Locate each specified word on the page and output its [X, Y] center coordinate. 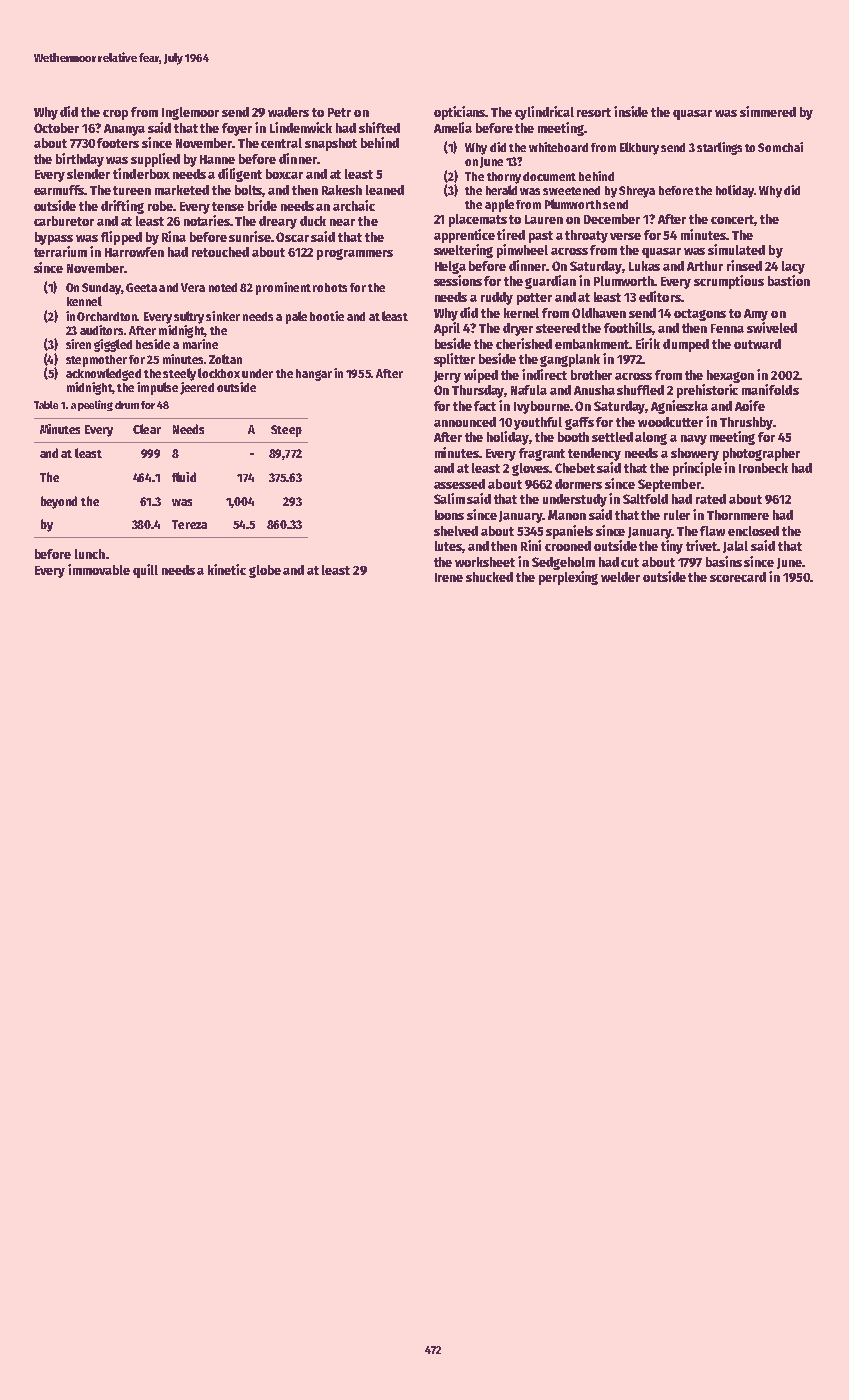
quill [145, 571]
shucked [489, 577]
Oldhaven [599, 313]
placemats [478, 220]
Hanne [217, 159]
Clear [147, 429]
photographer [761, 454]
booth [573, 437]
